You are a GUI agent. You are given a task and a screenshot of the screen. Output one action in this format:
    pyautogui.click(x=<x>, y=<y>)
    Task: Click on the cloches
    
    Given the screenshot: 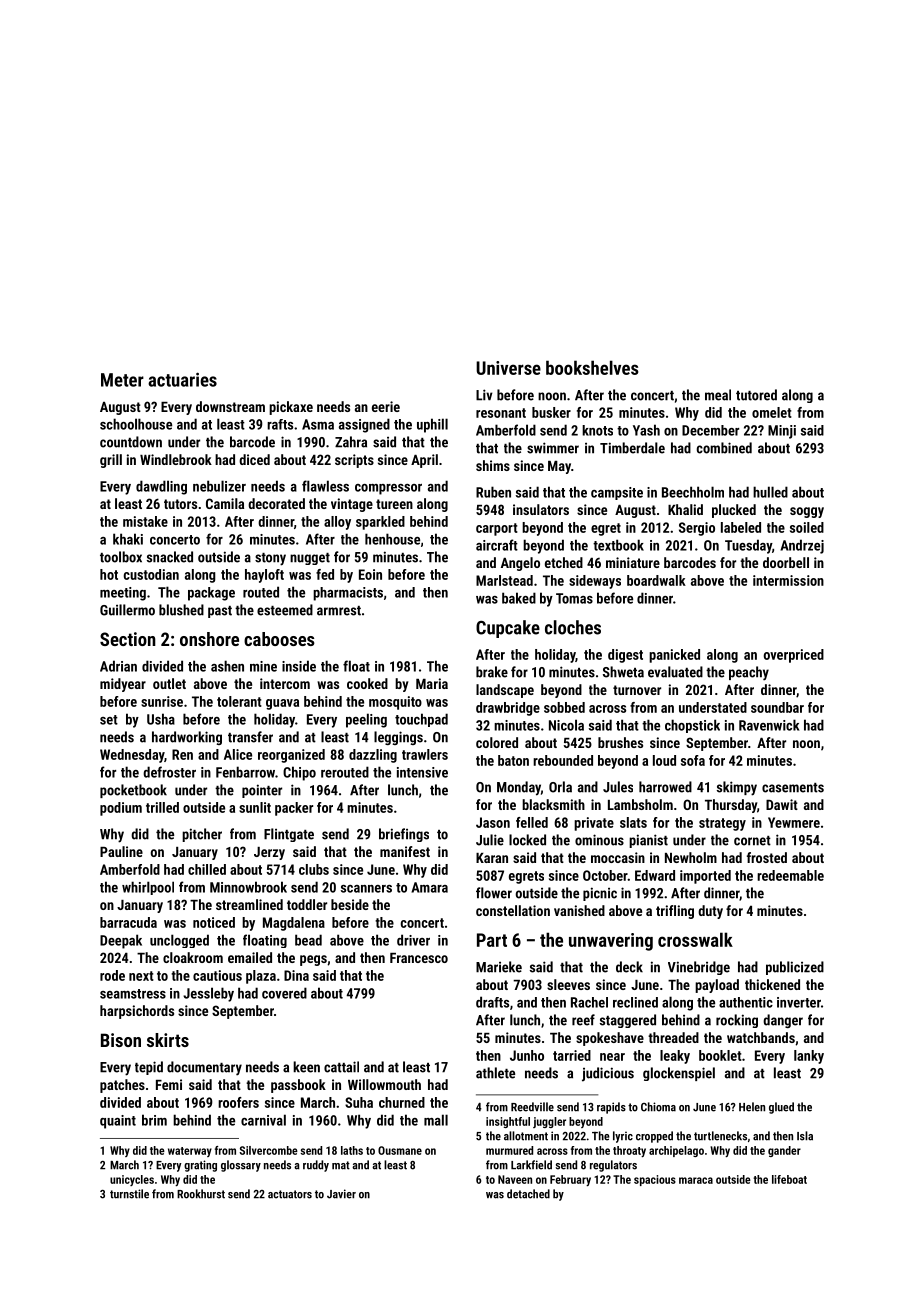 What is the action you would take?
    pyautogui.click(x=573, y=627)
